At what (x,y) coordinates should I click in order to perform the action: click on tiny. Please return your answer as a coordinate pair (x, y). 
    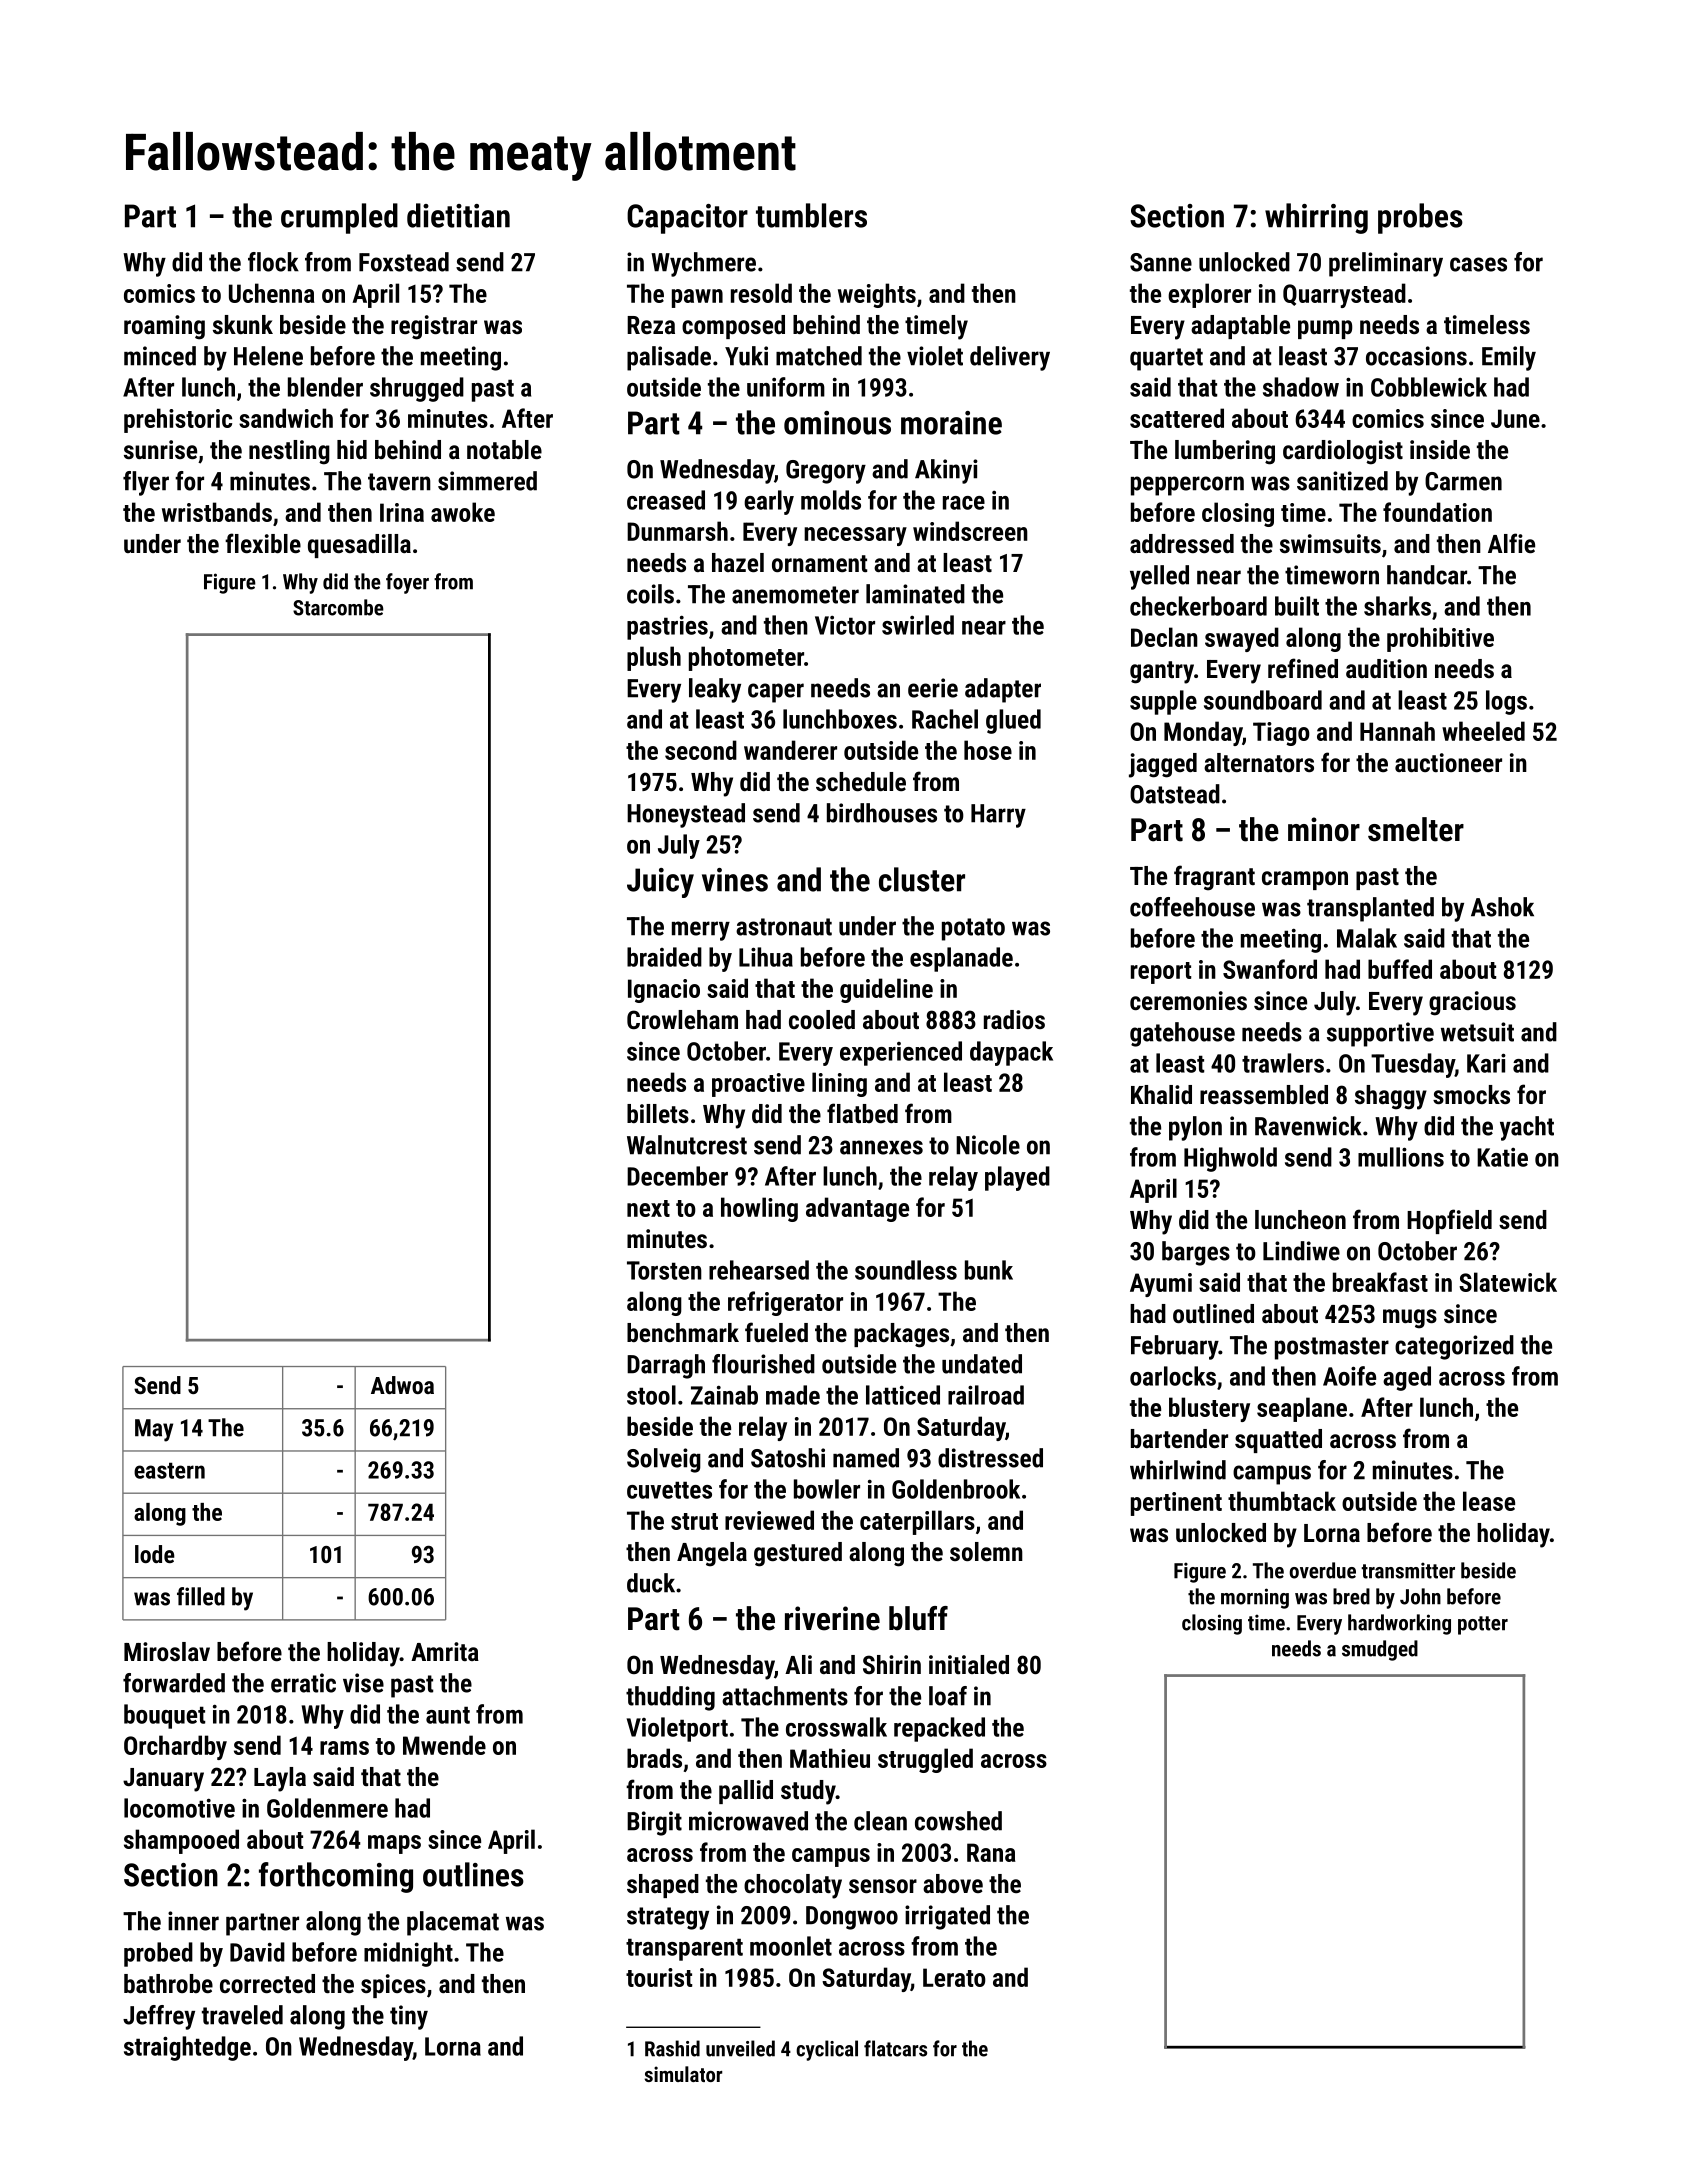
    Looking at the image, I should click on (409, 2017).
